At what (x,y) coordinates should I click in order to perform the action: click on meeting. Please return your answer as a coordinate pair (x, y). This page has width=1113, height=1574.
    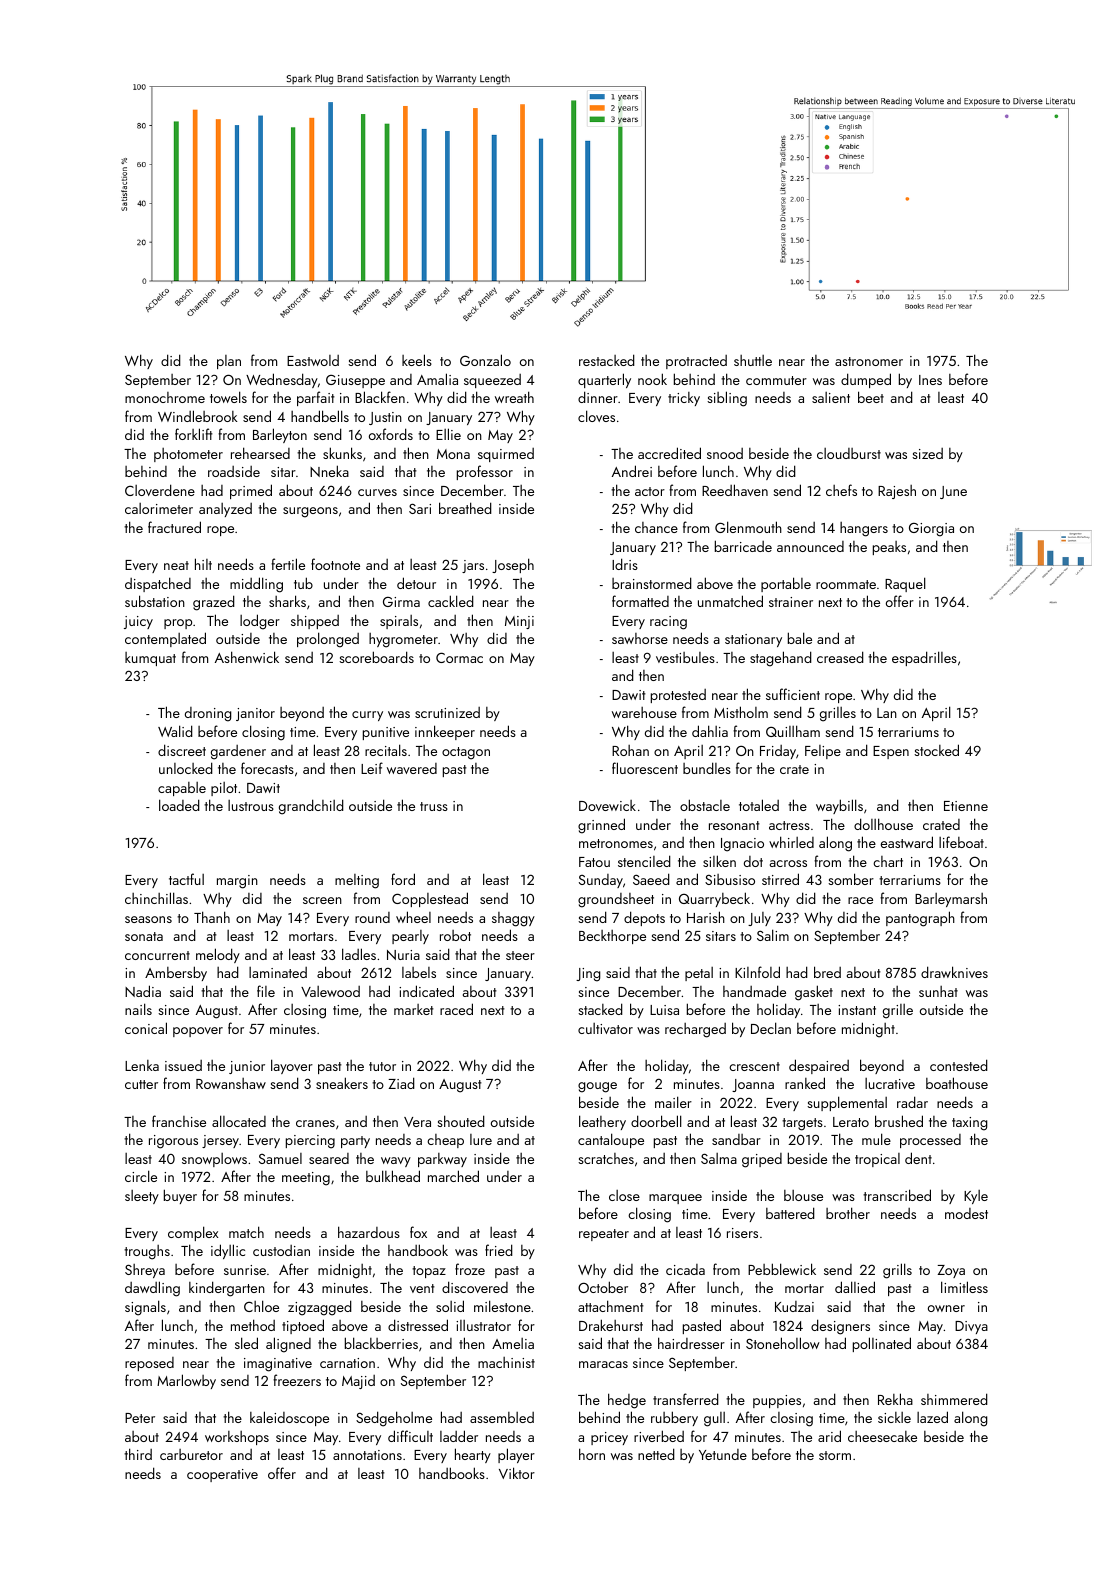
    Looking at the image, I should click on (306, 1179).
